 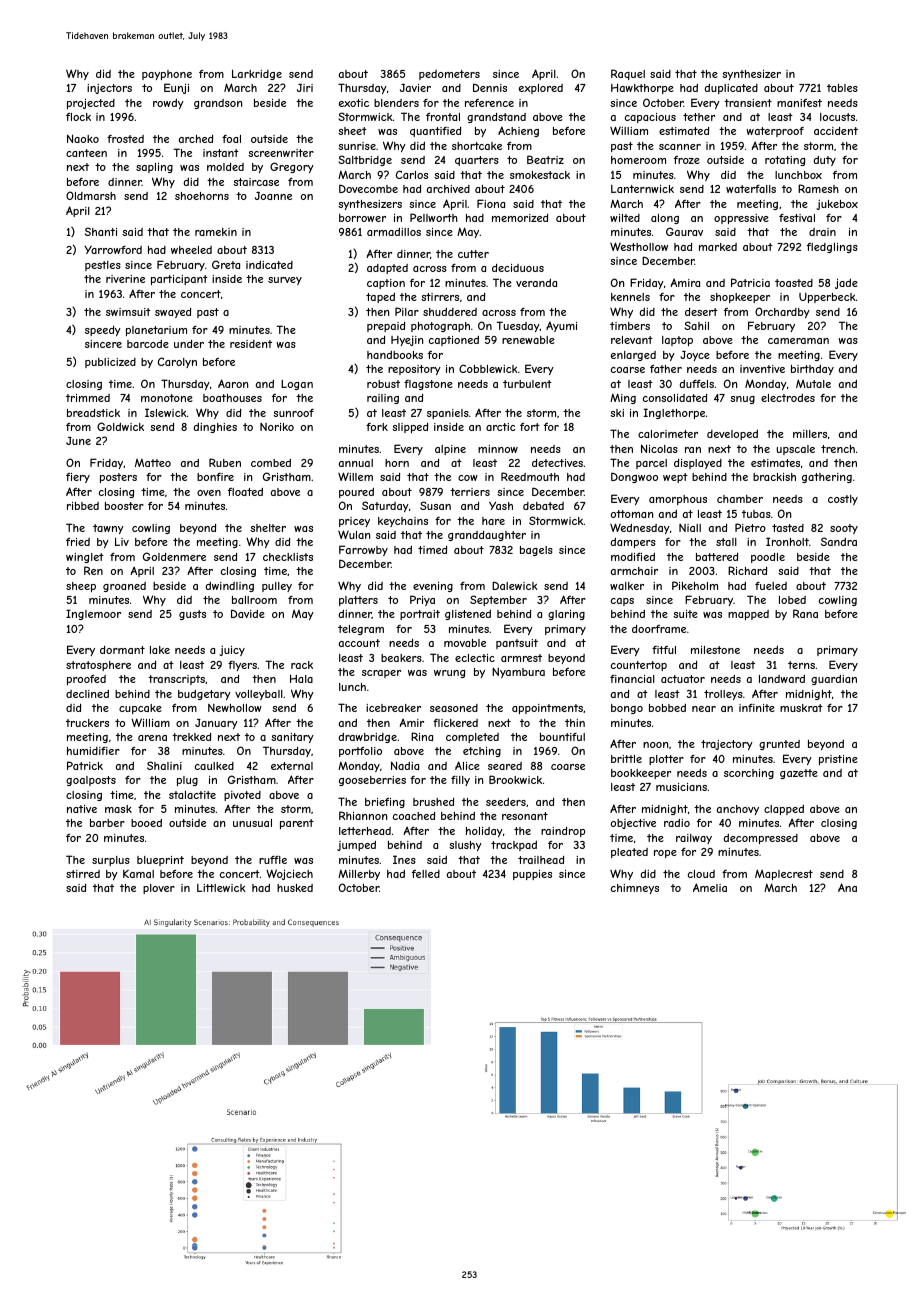 I want to click on pantsuit, so click(x=517, y=644).
